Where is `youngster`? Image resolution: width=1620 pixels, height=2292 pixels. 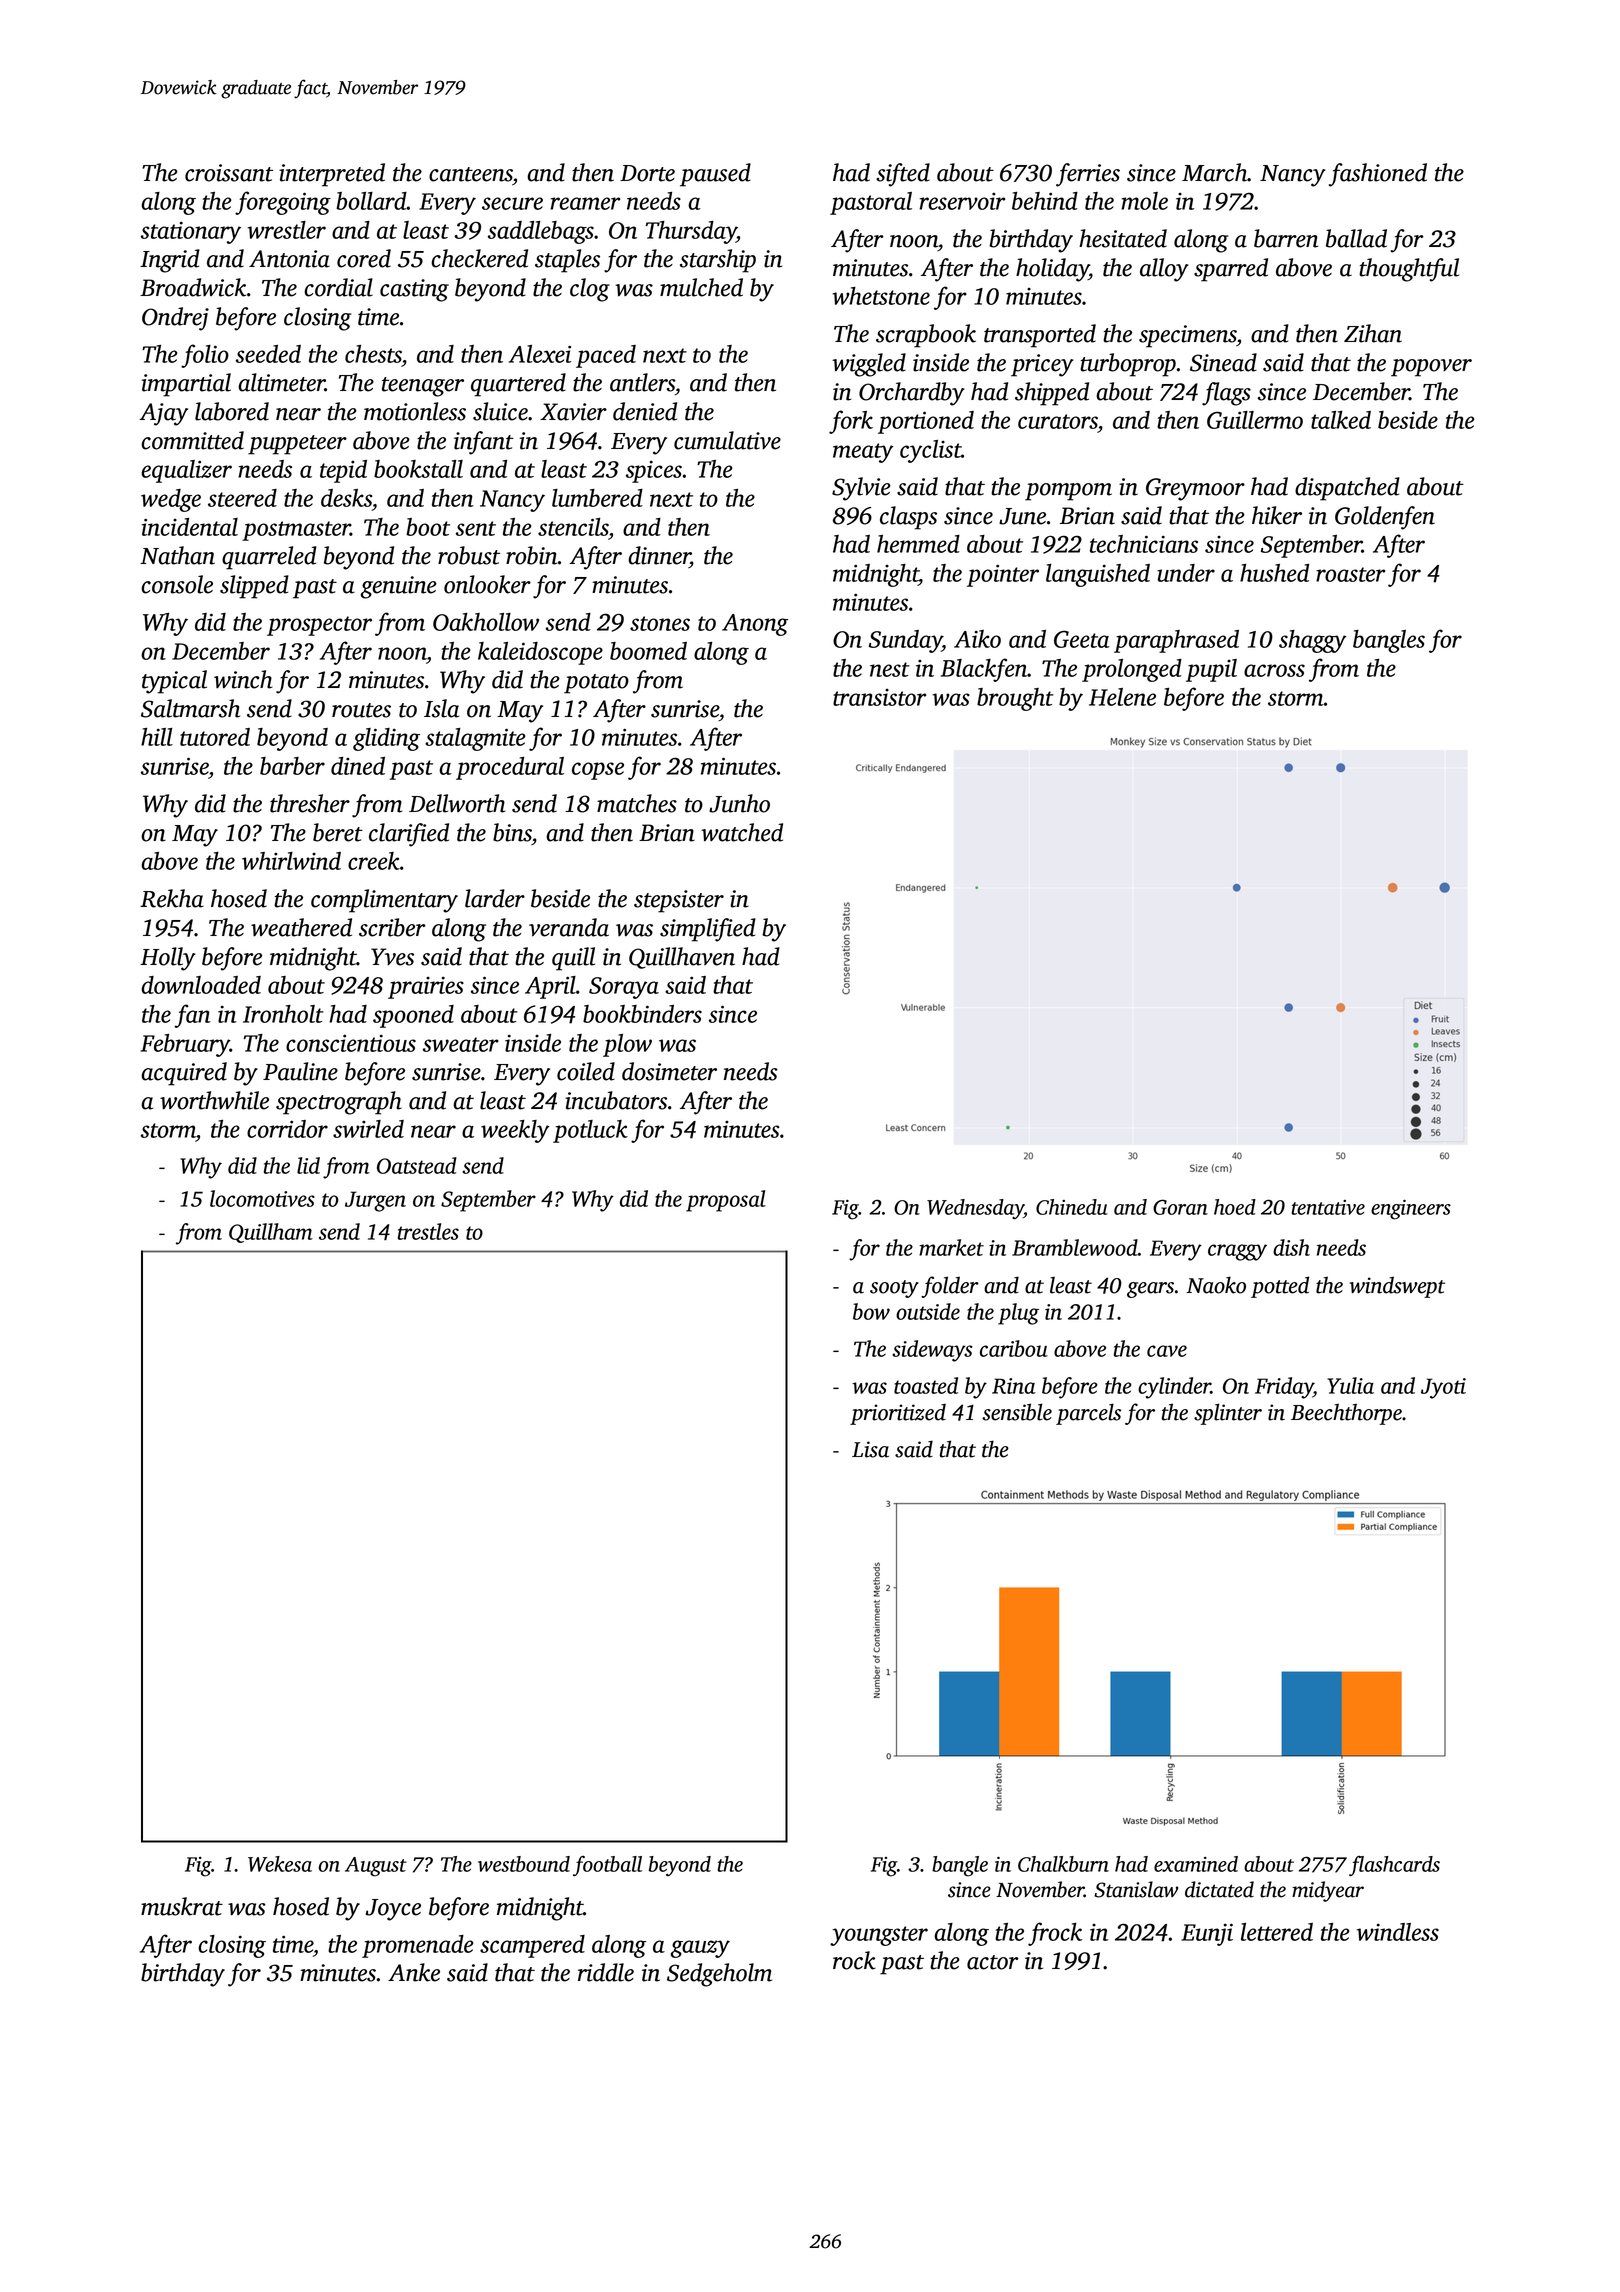 youngster is located at coordinates (879, 1936).
